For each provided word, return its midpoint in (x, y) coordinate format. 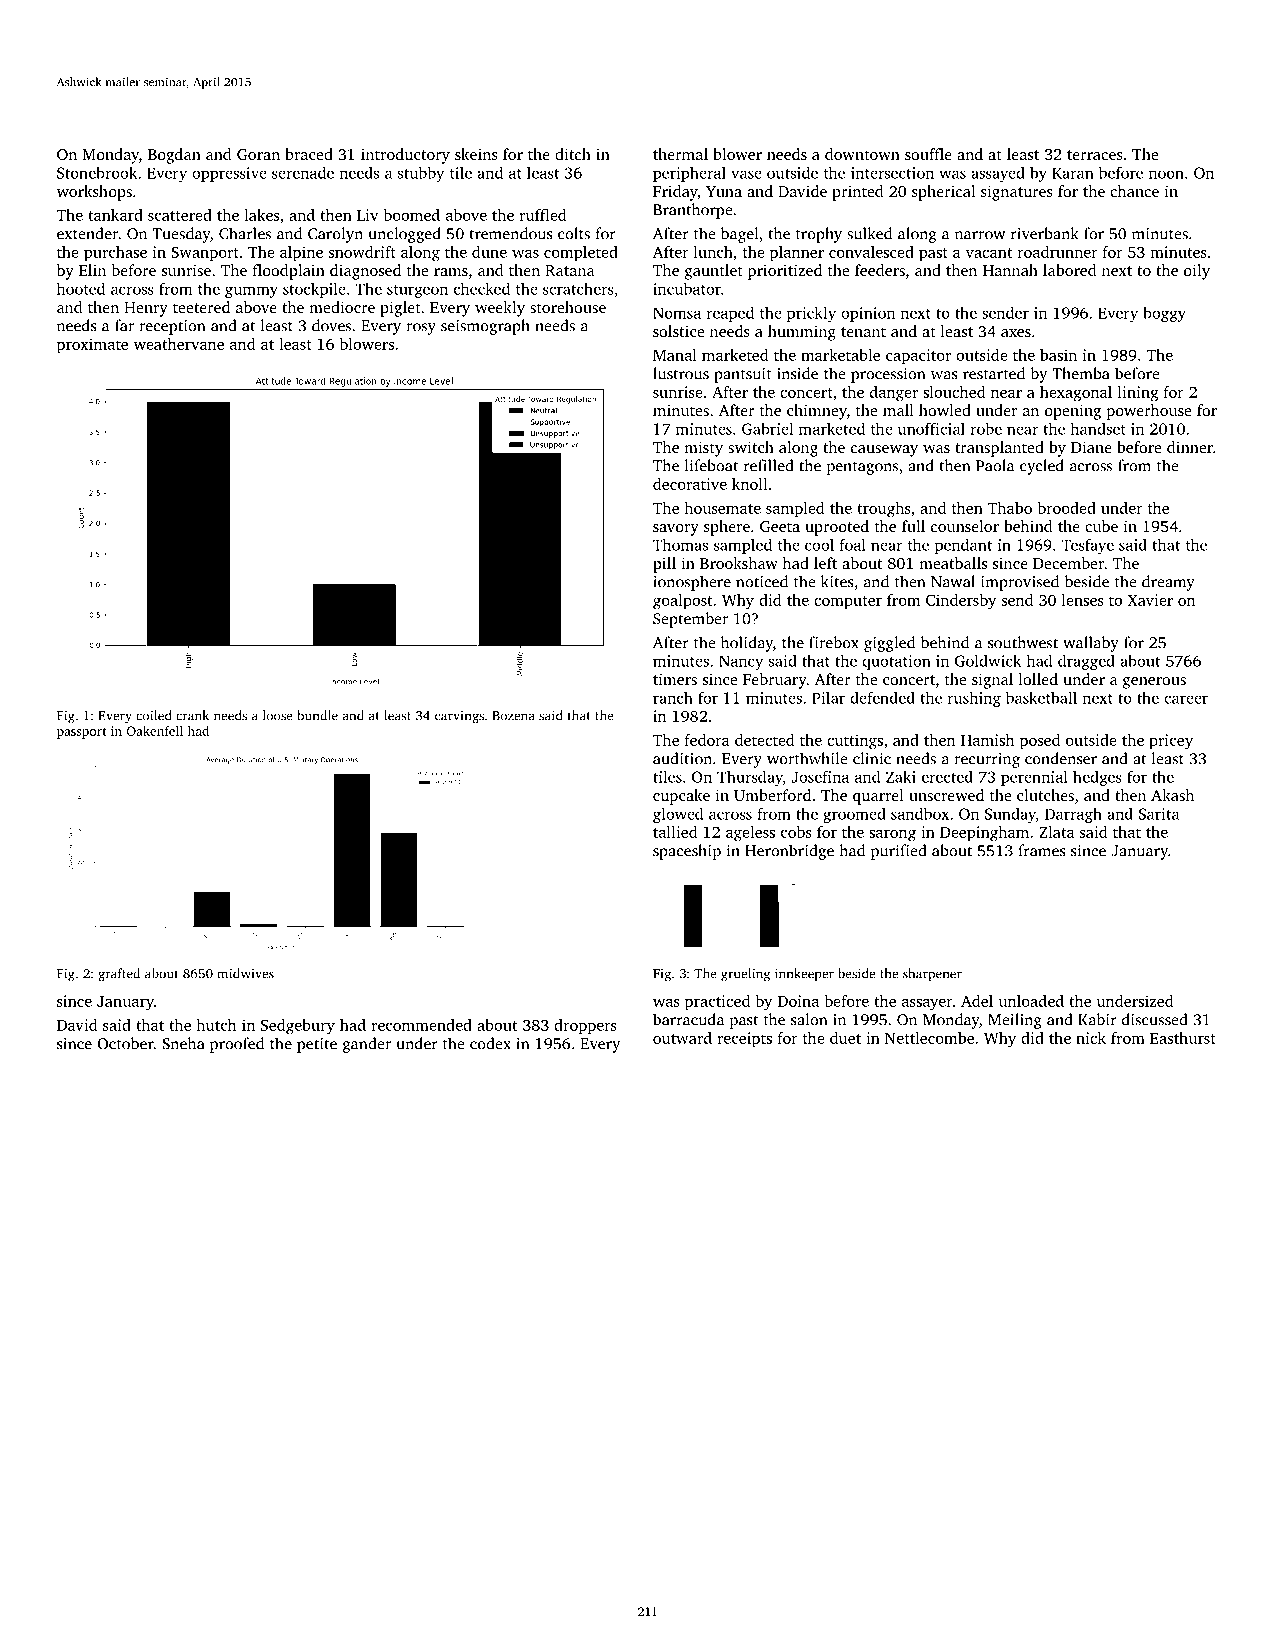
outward (682, 1038)
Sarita (1159, 814)
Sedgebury (298, 1027)
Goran (258, 154)
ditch (573, 154)
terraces (1095, 155)
